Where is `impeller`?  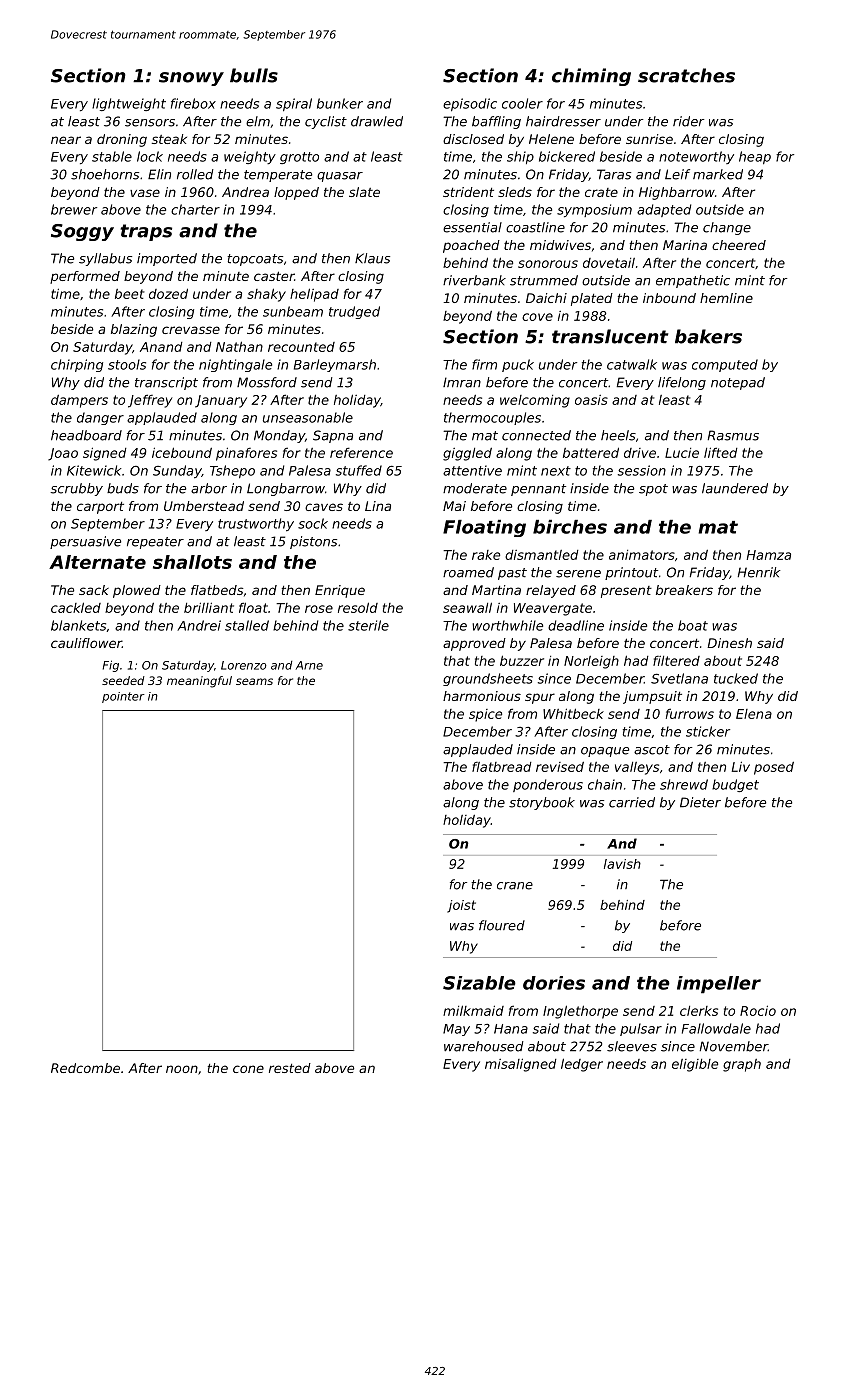 impeller is located at coordinates (719, 985).
